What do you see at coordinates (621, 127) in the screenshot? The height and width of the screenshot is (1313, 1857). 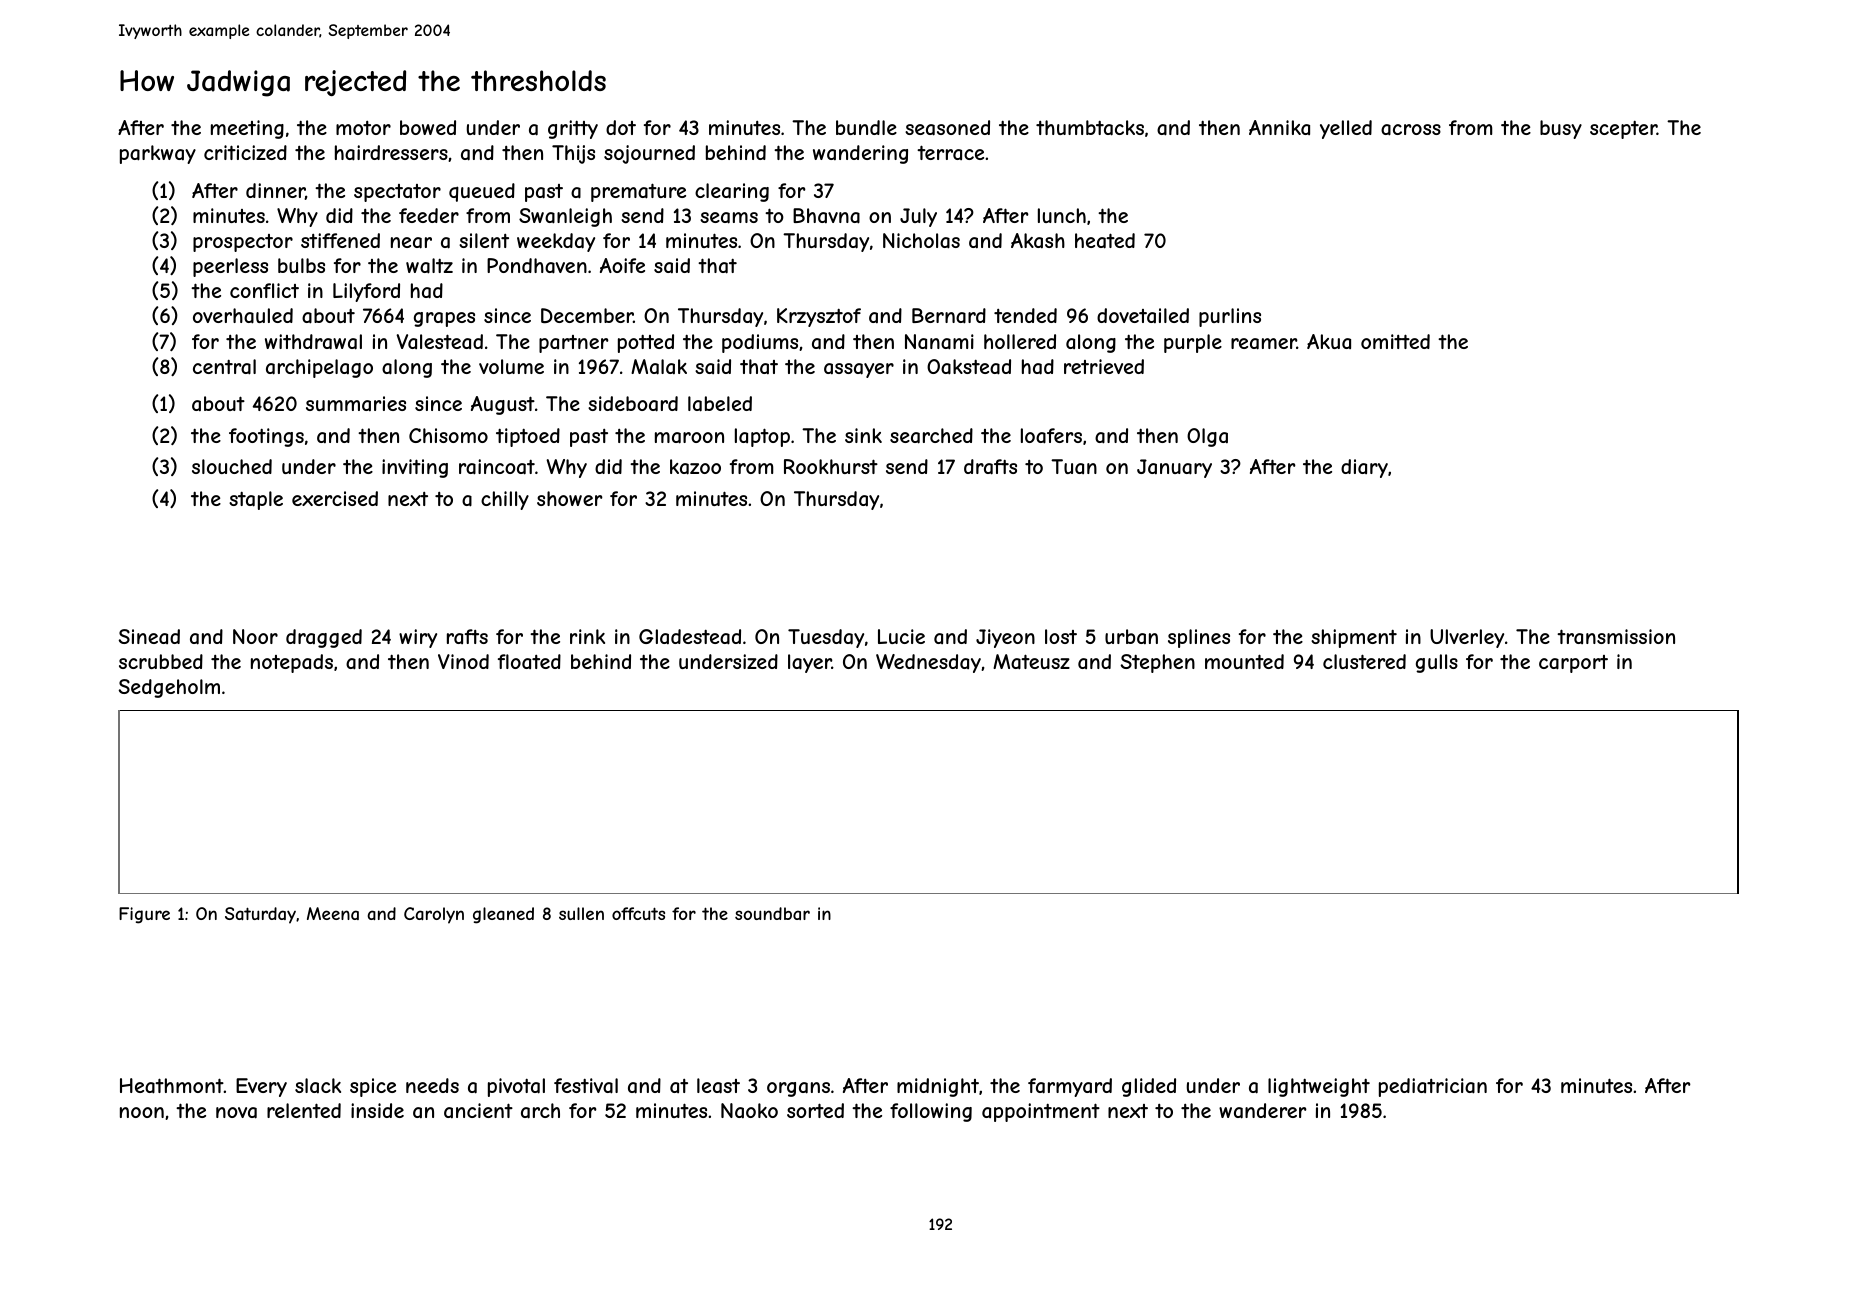 I see `dot` at bounding box center [621, 127].
